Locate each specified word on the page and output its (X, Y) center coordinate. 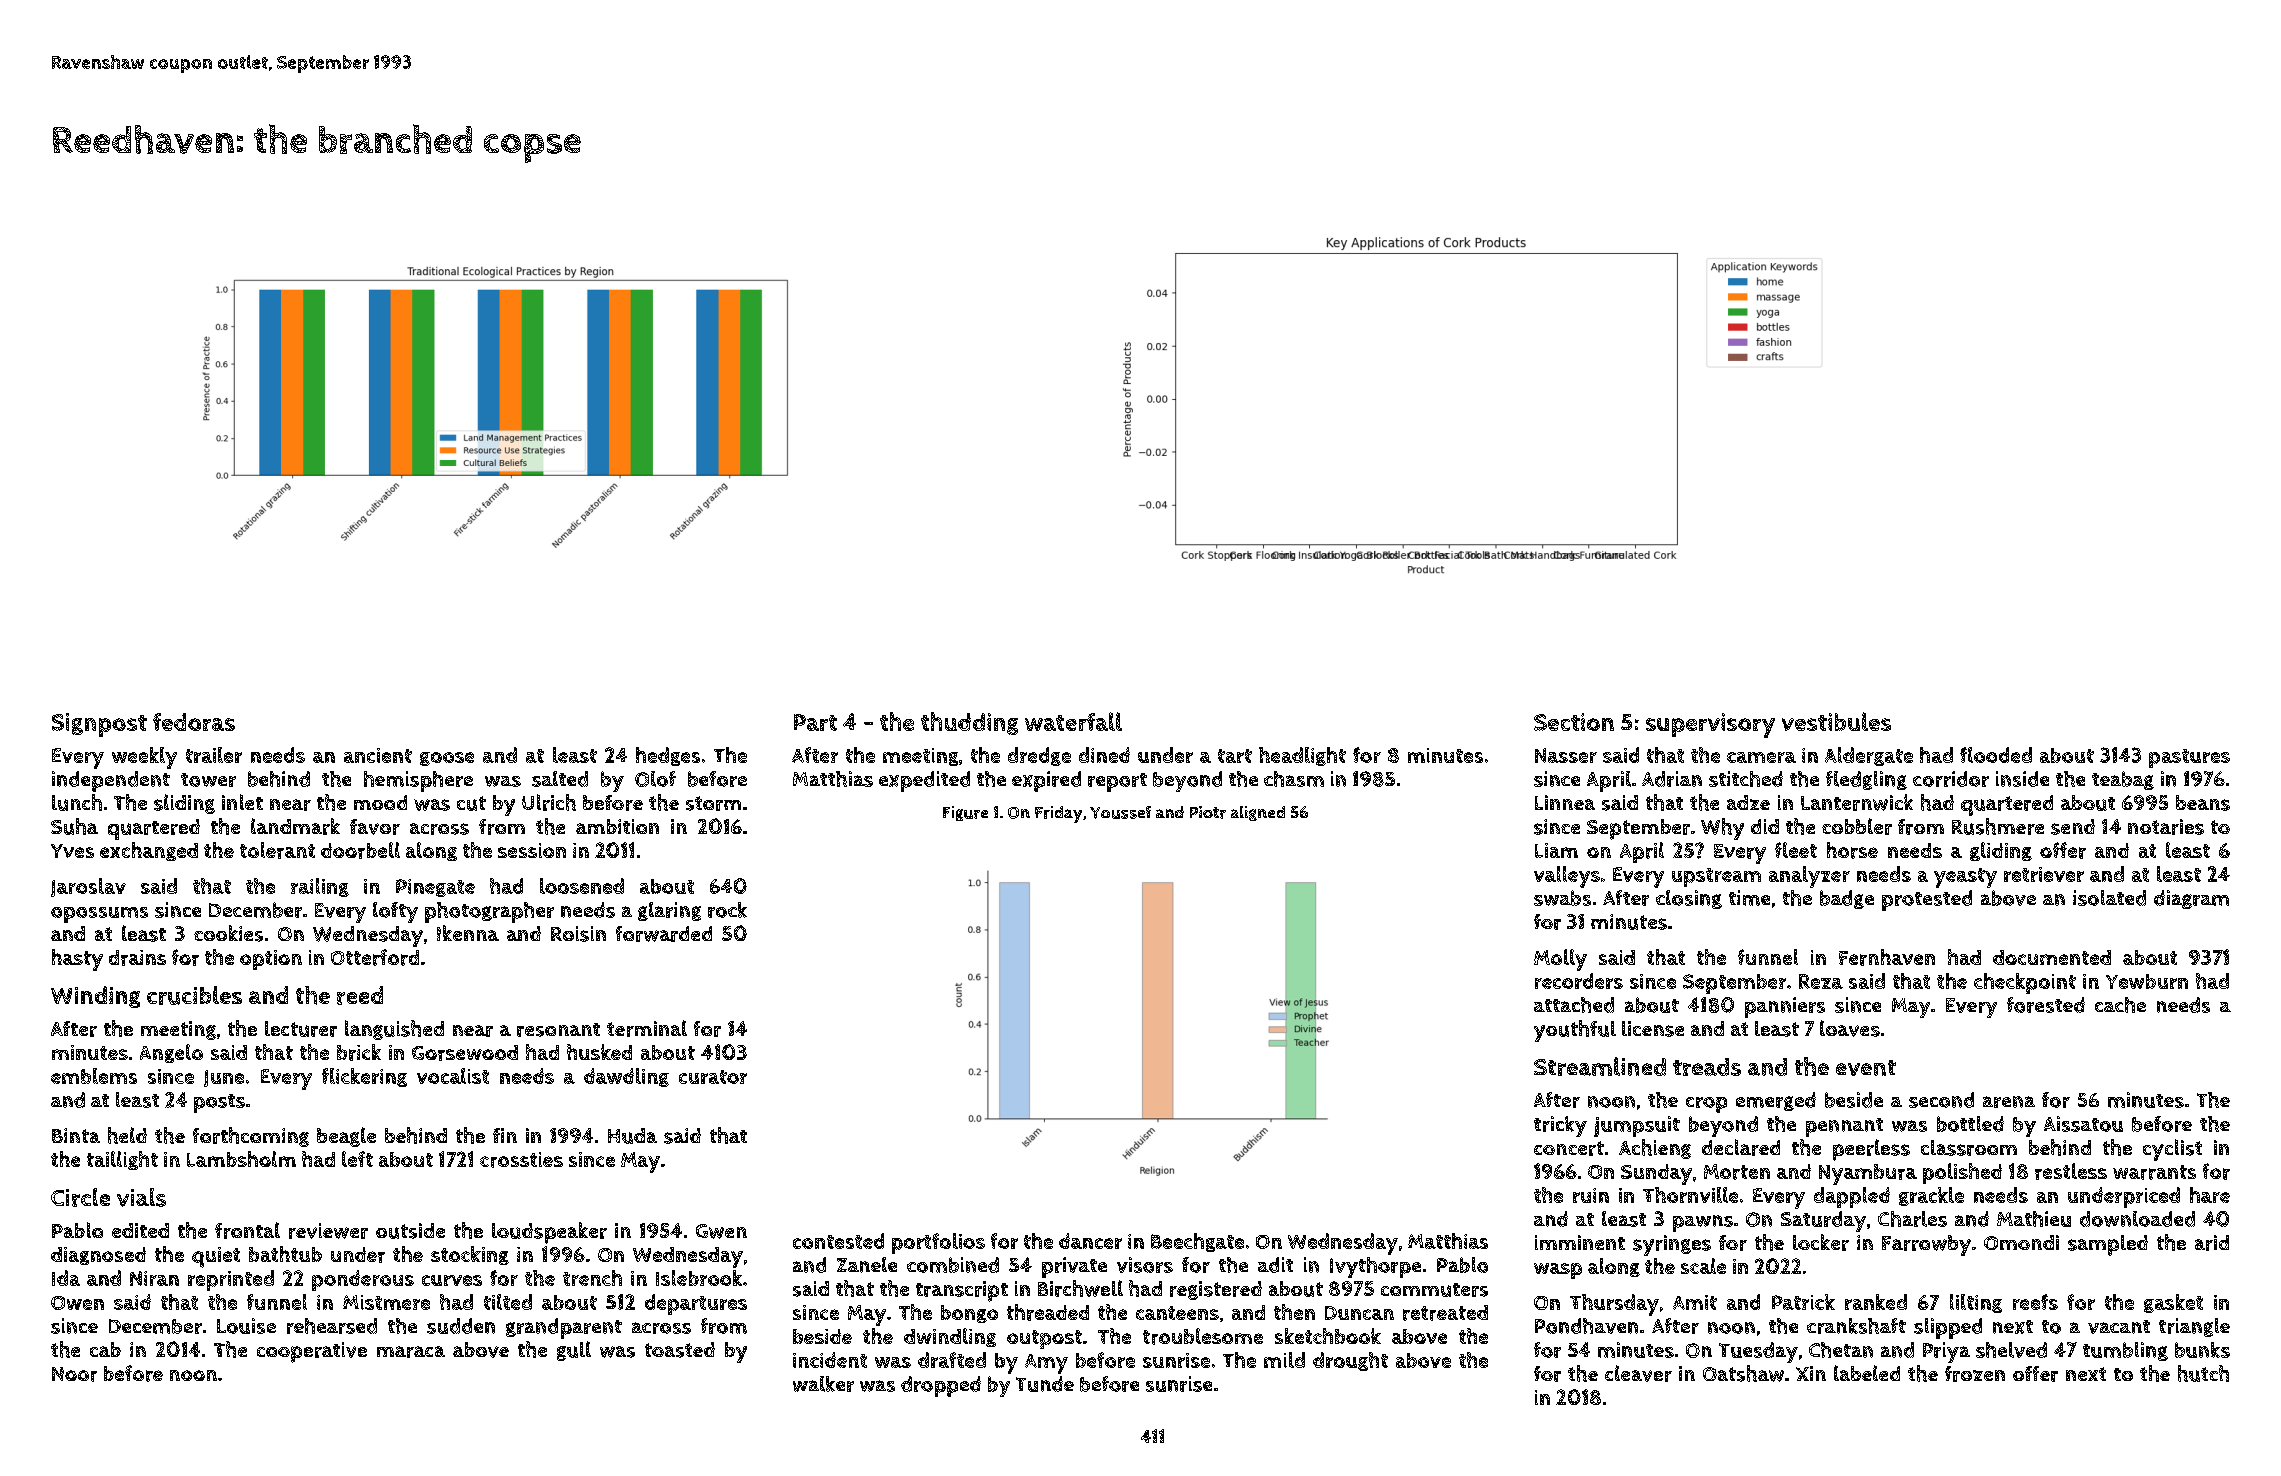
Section (1574, 722)
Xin (1811, 1373)
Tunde (1045, 1384)
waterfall (1073, 721)
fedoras (194, 722)
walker (823, 1384)
